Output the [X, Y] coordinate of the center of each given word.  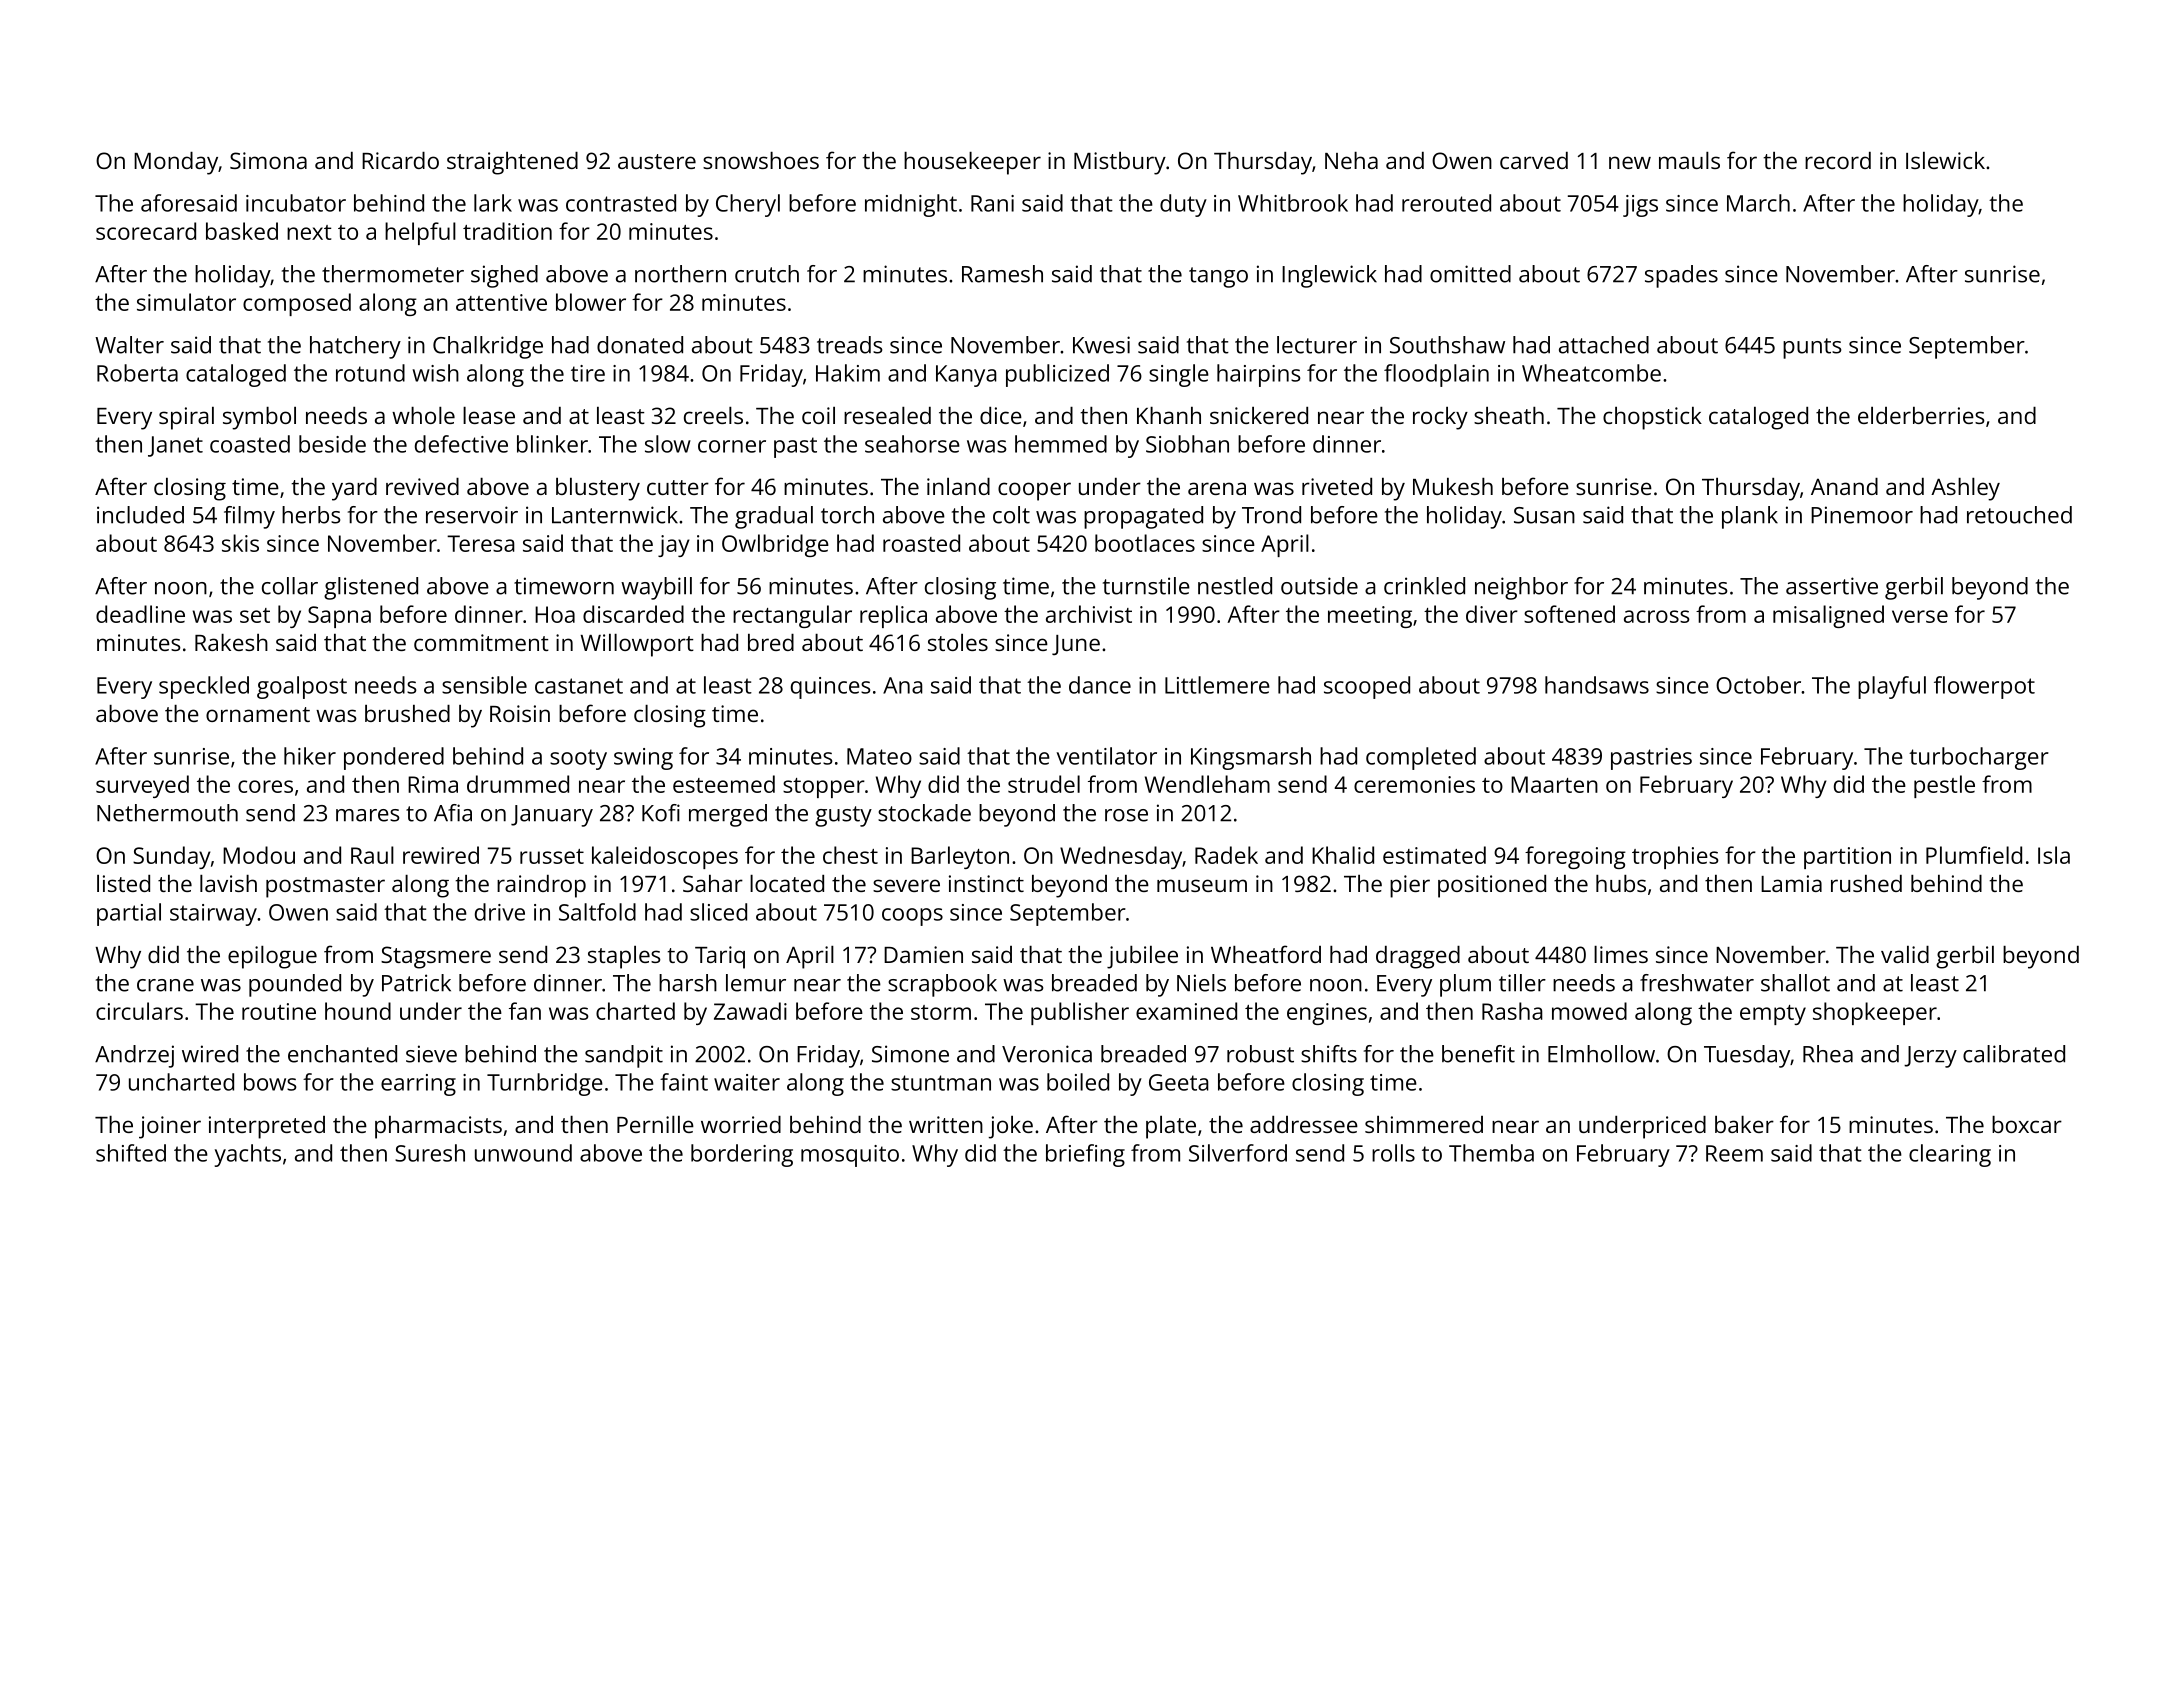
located [787, 883]
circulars [139, 1011]
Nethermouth [167, 813]
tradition [507, 231]
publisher [1080, 1013]
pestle [1944, 786]
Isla [2054, 855]
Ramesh [1002, 274]
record [1838, 160]
